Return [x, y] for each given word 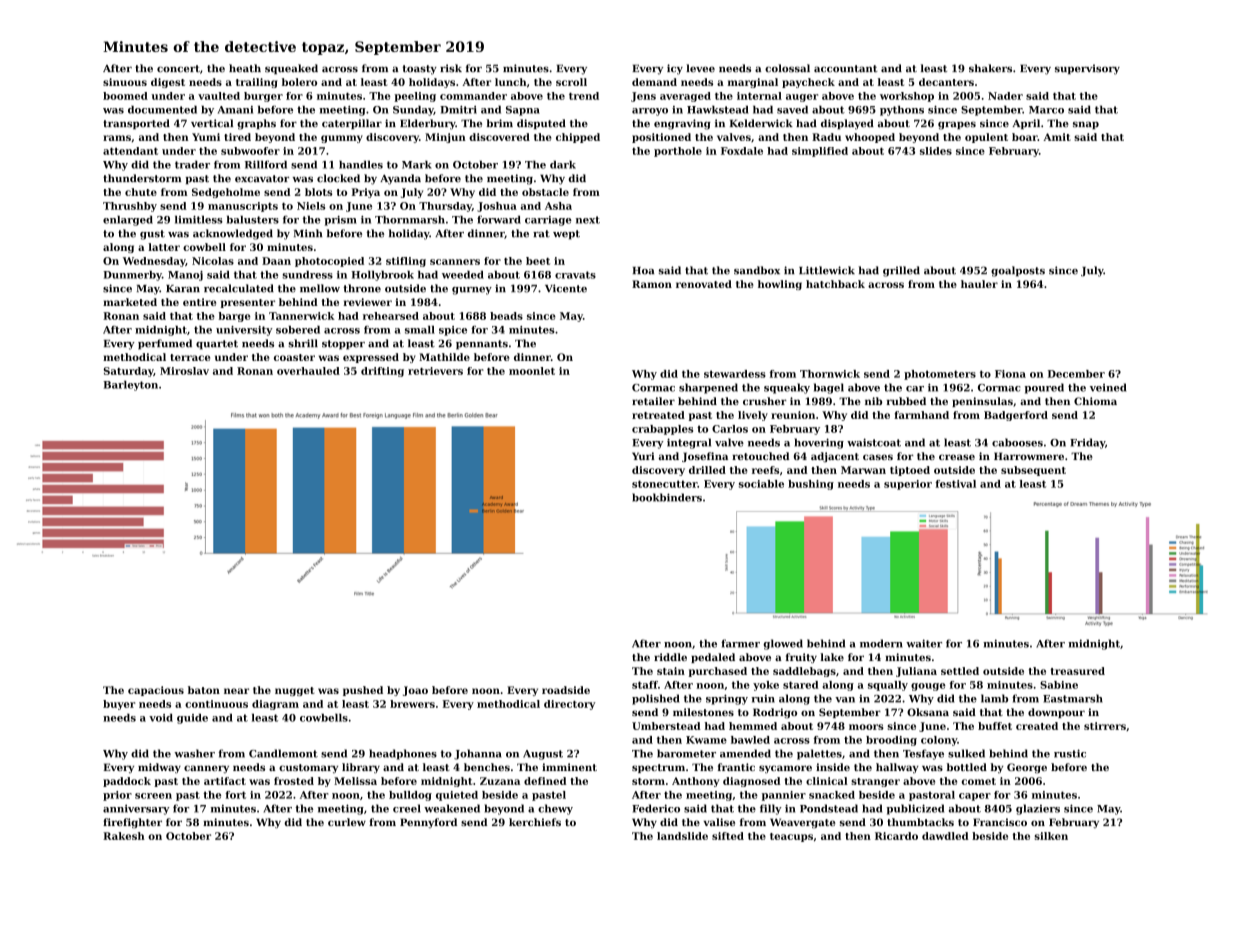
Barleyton [130, 386]
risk [451, 68]
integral [689, 443]
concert [178, 69]
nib [873, 401]
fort [235, 795]
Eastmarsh [1073, 698]
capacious [156, 691]
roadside [566, 690]
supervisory [1087, 69]
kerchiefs [535, 822]
